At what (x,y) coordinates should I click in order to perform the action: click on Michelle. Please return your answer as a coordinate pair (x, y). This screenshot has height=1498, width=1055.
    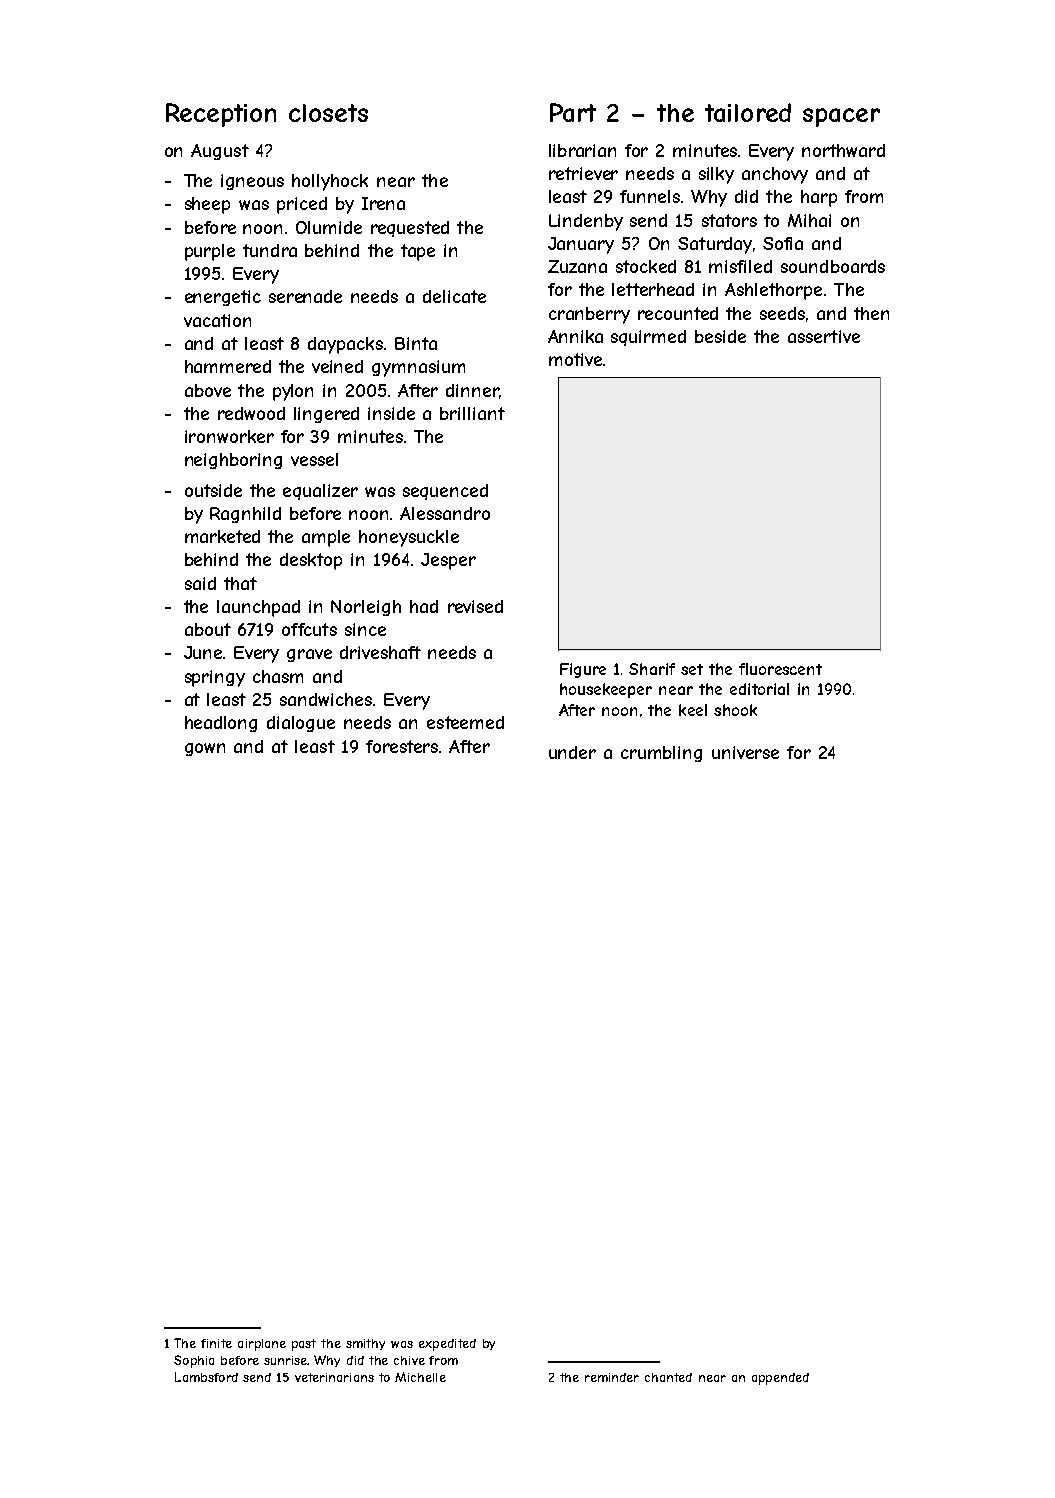
    Looking at the image, I should click on (420, 1377).
